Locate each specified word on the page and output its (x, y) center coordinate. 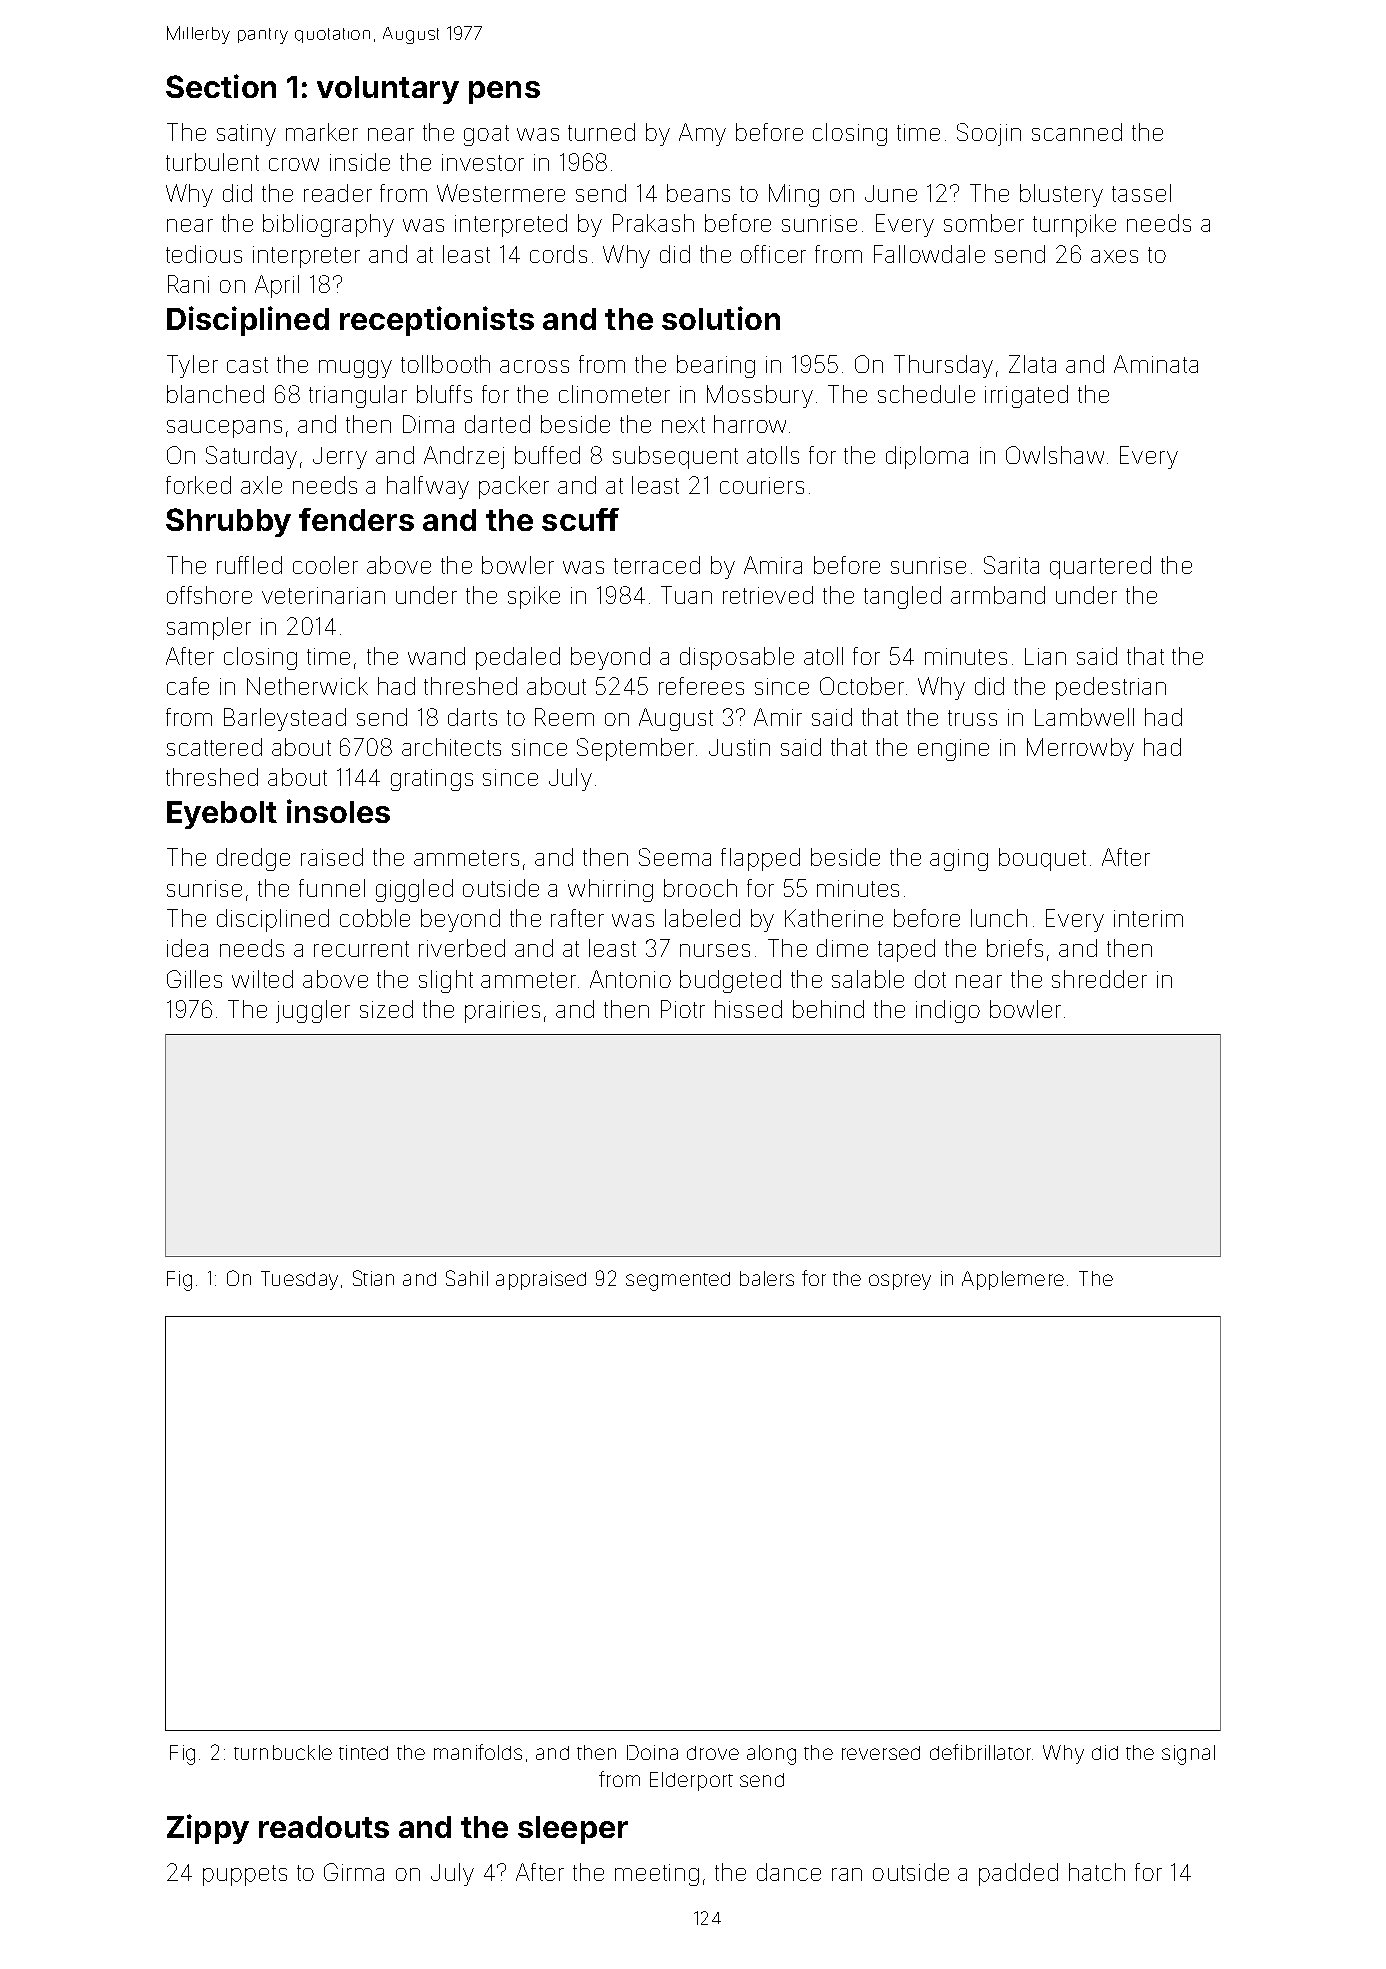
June (891, 193)
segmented (678, 1281)
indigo (948, 1011)
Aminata (1156, 364)
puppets (245, 1875)
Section (221, 86)
